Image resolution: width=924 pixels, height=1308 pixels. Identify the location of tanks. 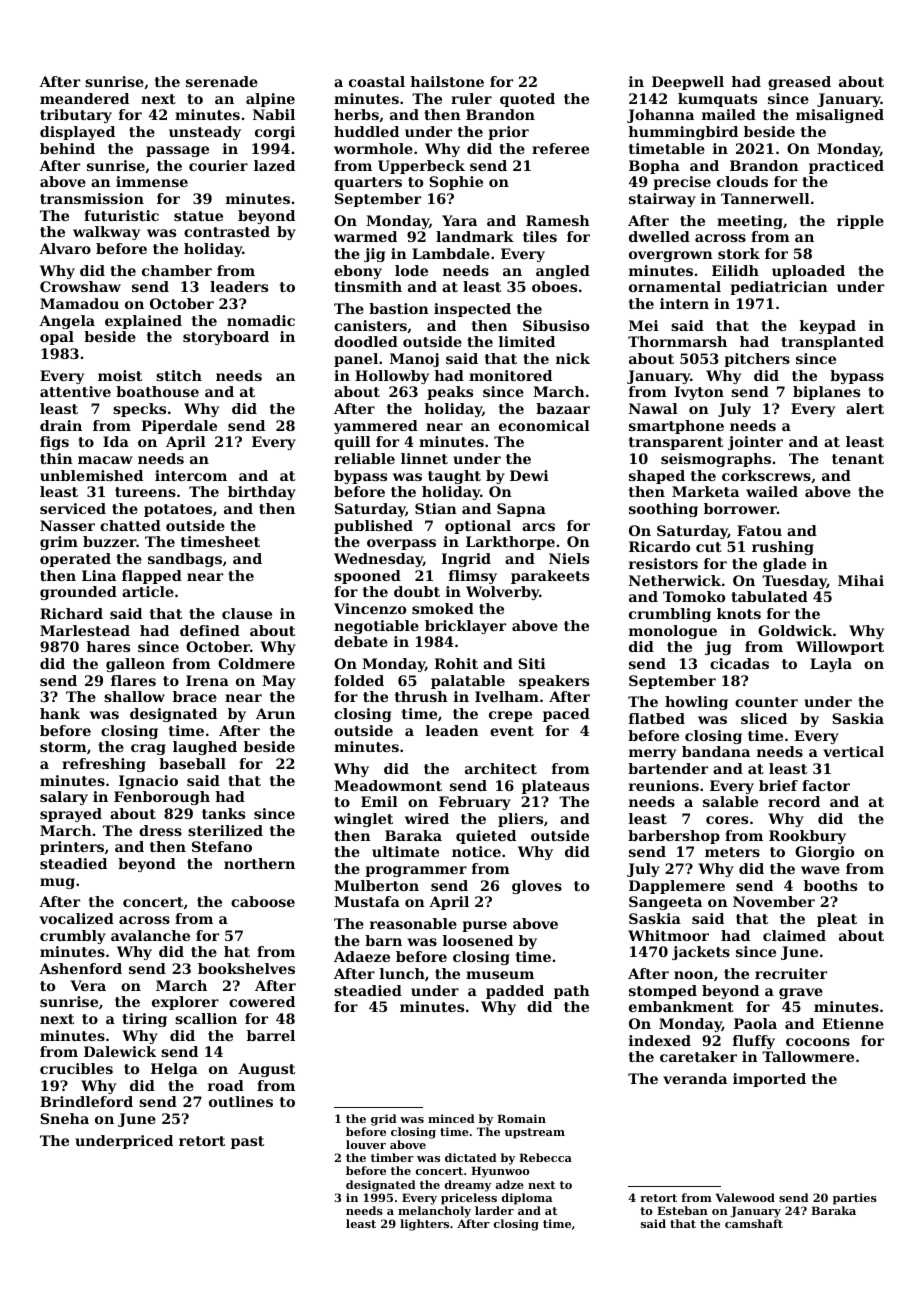
(223, 813).
